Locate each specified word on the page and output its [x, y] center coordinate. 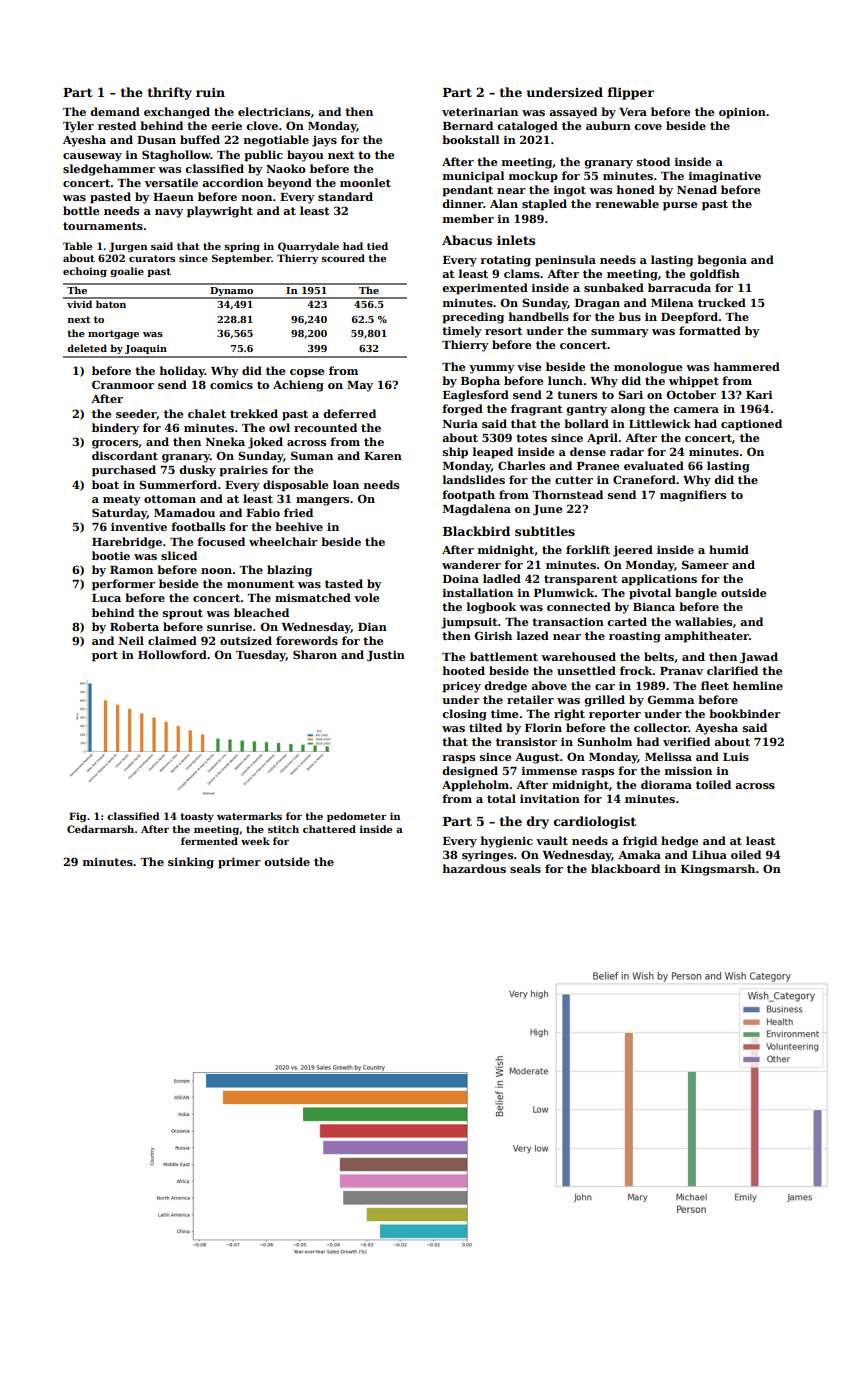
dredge [505, 687]
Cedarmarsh [100, 829]
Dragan [597, 304]
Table [77, 246]
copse [307, 373]
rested [117, 125]
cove [648, 127]
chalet [207, 413]
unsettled [586, 670]
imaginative [725, 177]
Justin [386, 656]
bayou [305, 156]
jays [324, 141]
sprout [183, 614]
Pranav [681, 671]
